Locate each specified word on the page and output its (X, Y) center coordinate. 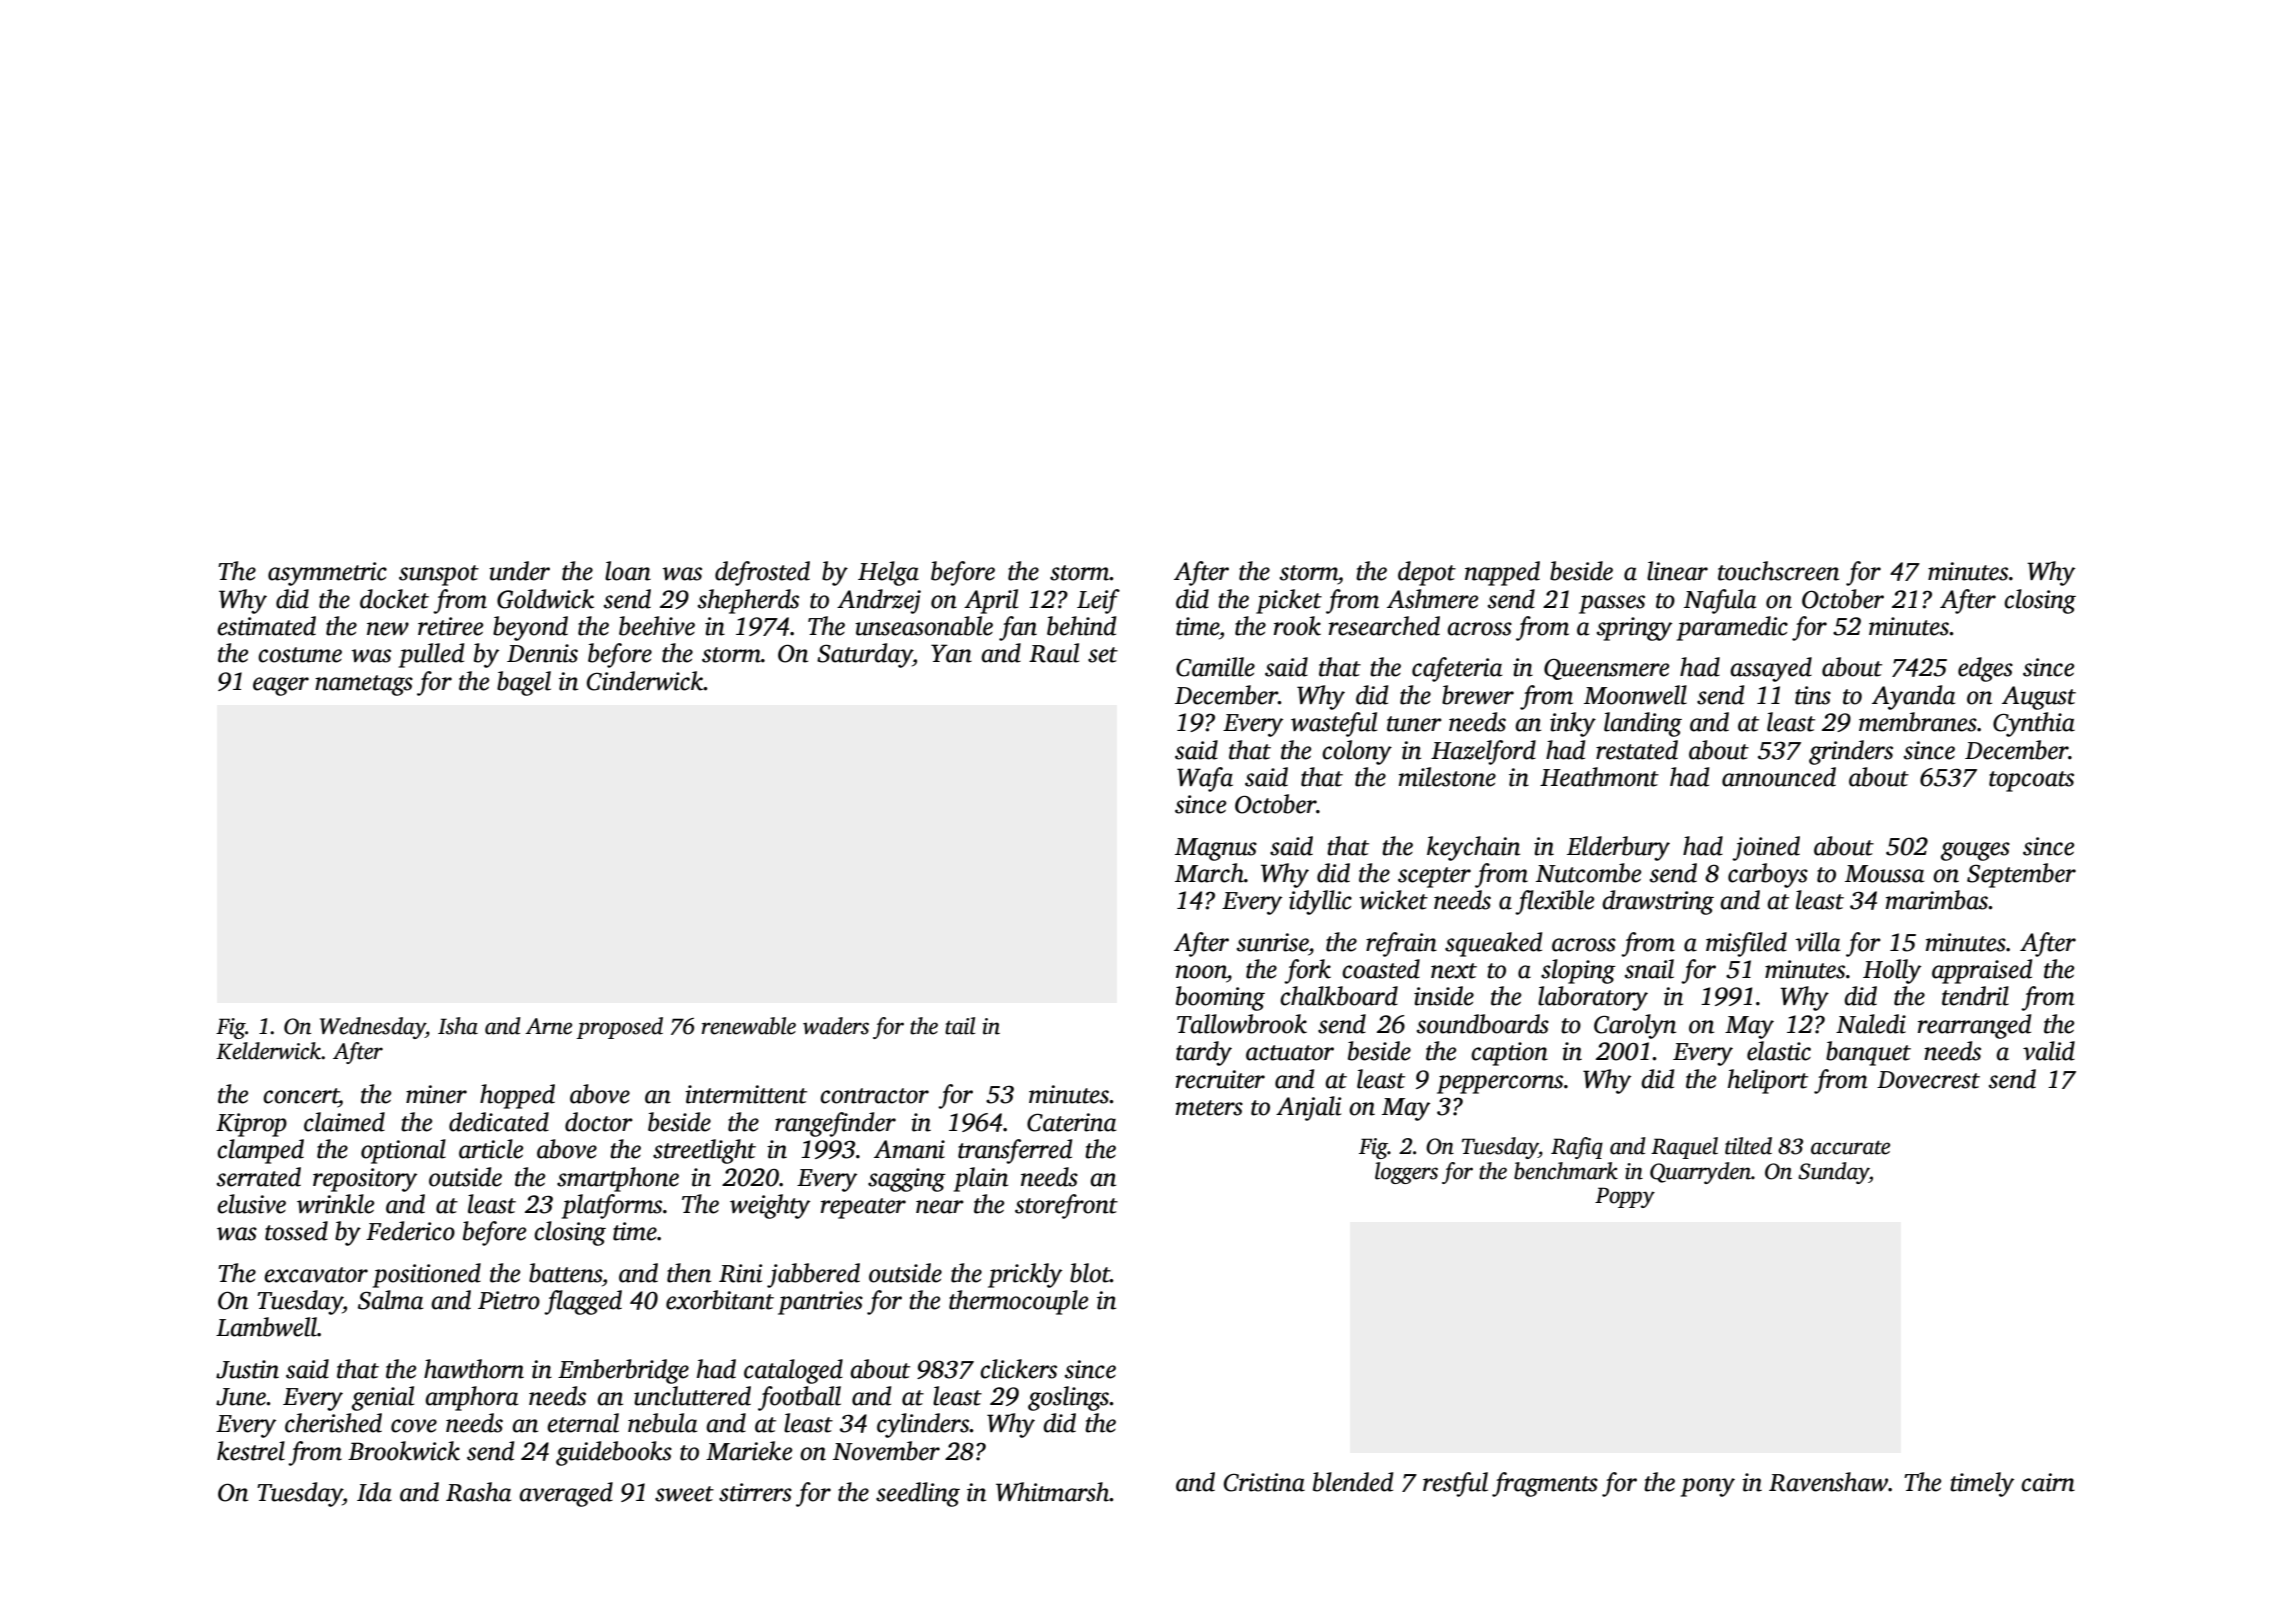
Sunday (1833, 1173)
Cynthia (2034, 724)
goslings (1068, 1398)
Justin (247, 1369)
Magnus (1216, 849)
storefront (1066, 1206)
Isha (458, 1026)
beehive (657, 626)
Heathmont (1599, 777)
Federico (410, 1231)
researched (1384, 626)
